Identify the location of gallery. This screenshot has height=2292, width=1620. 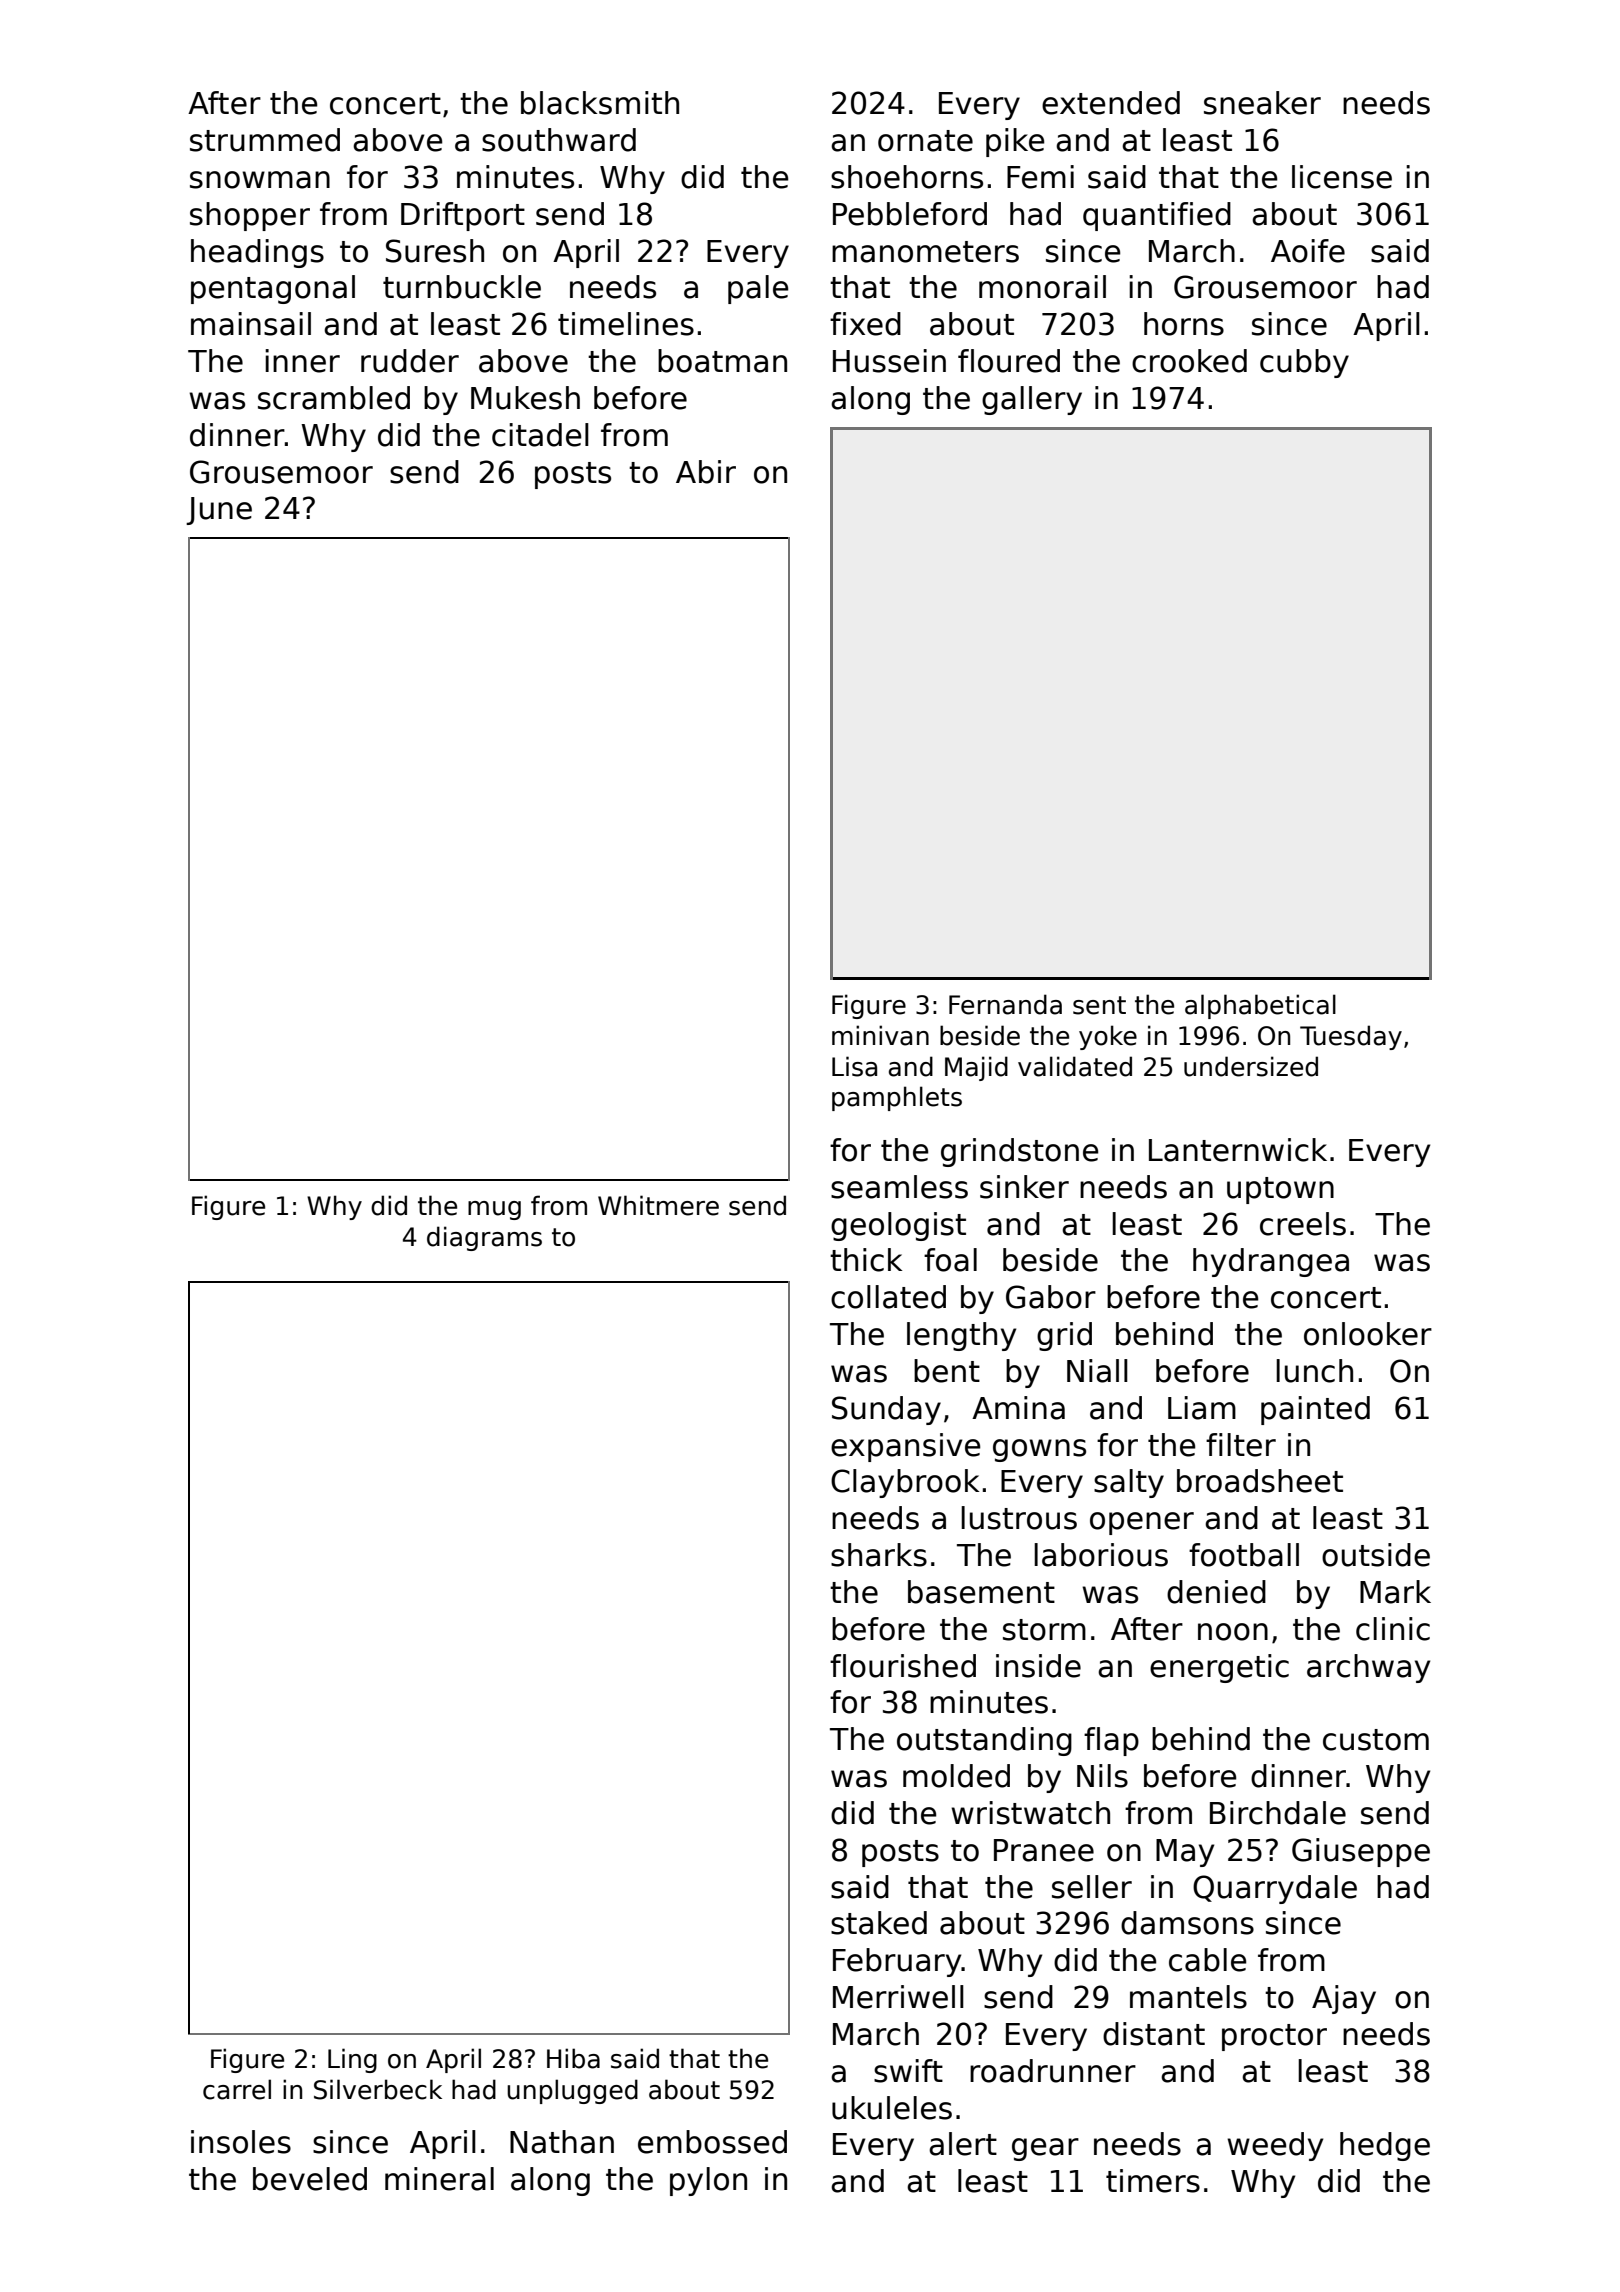
(1032, 400).
